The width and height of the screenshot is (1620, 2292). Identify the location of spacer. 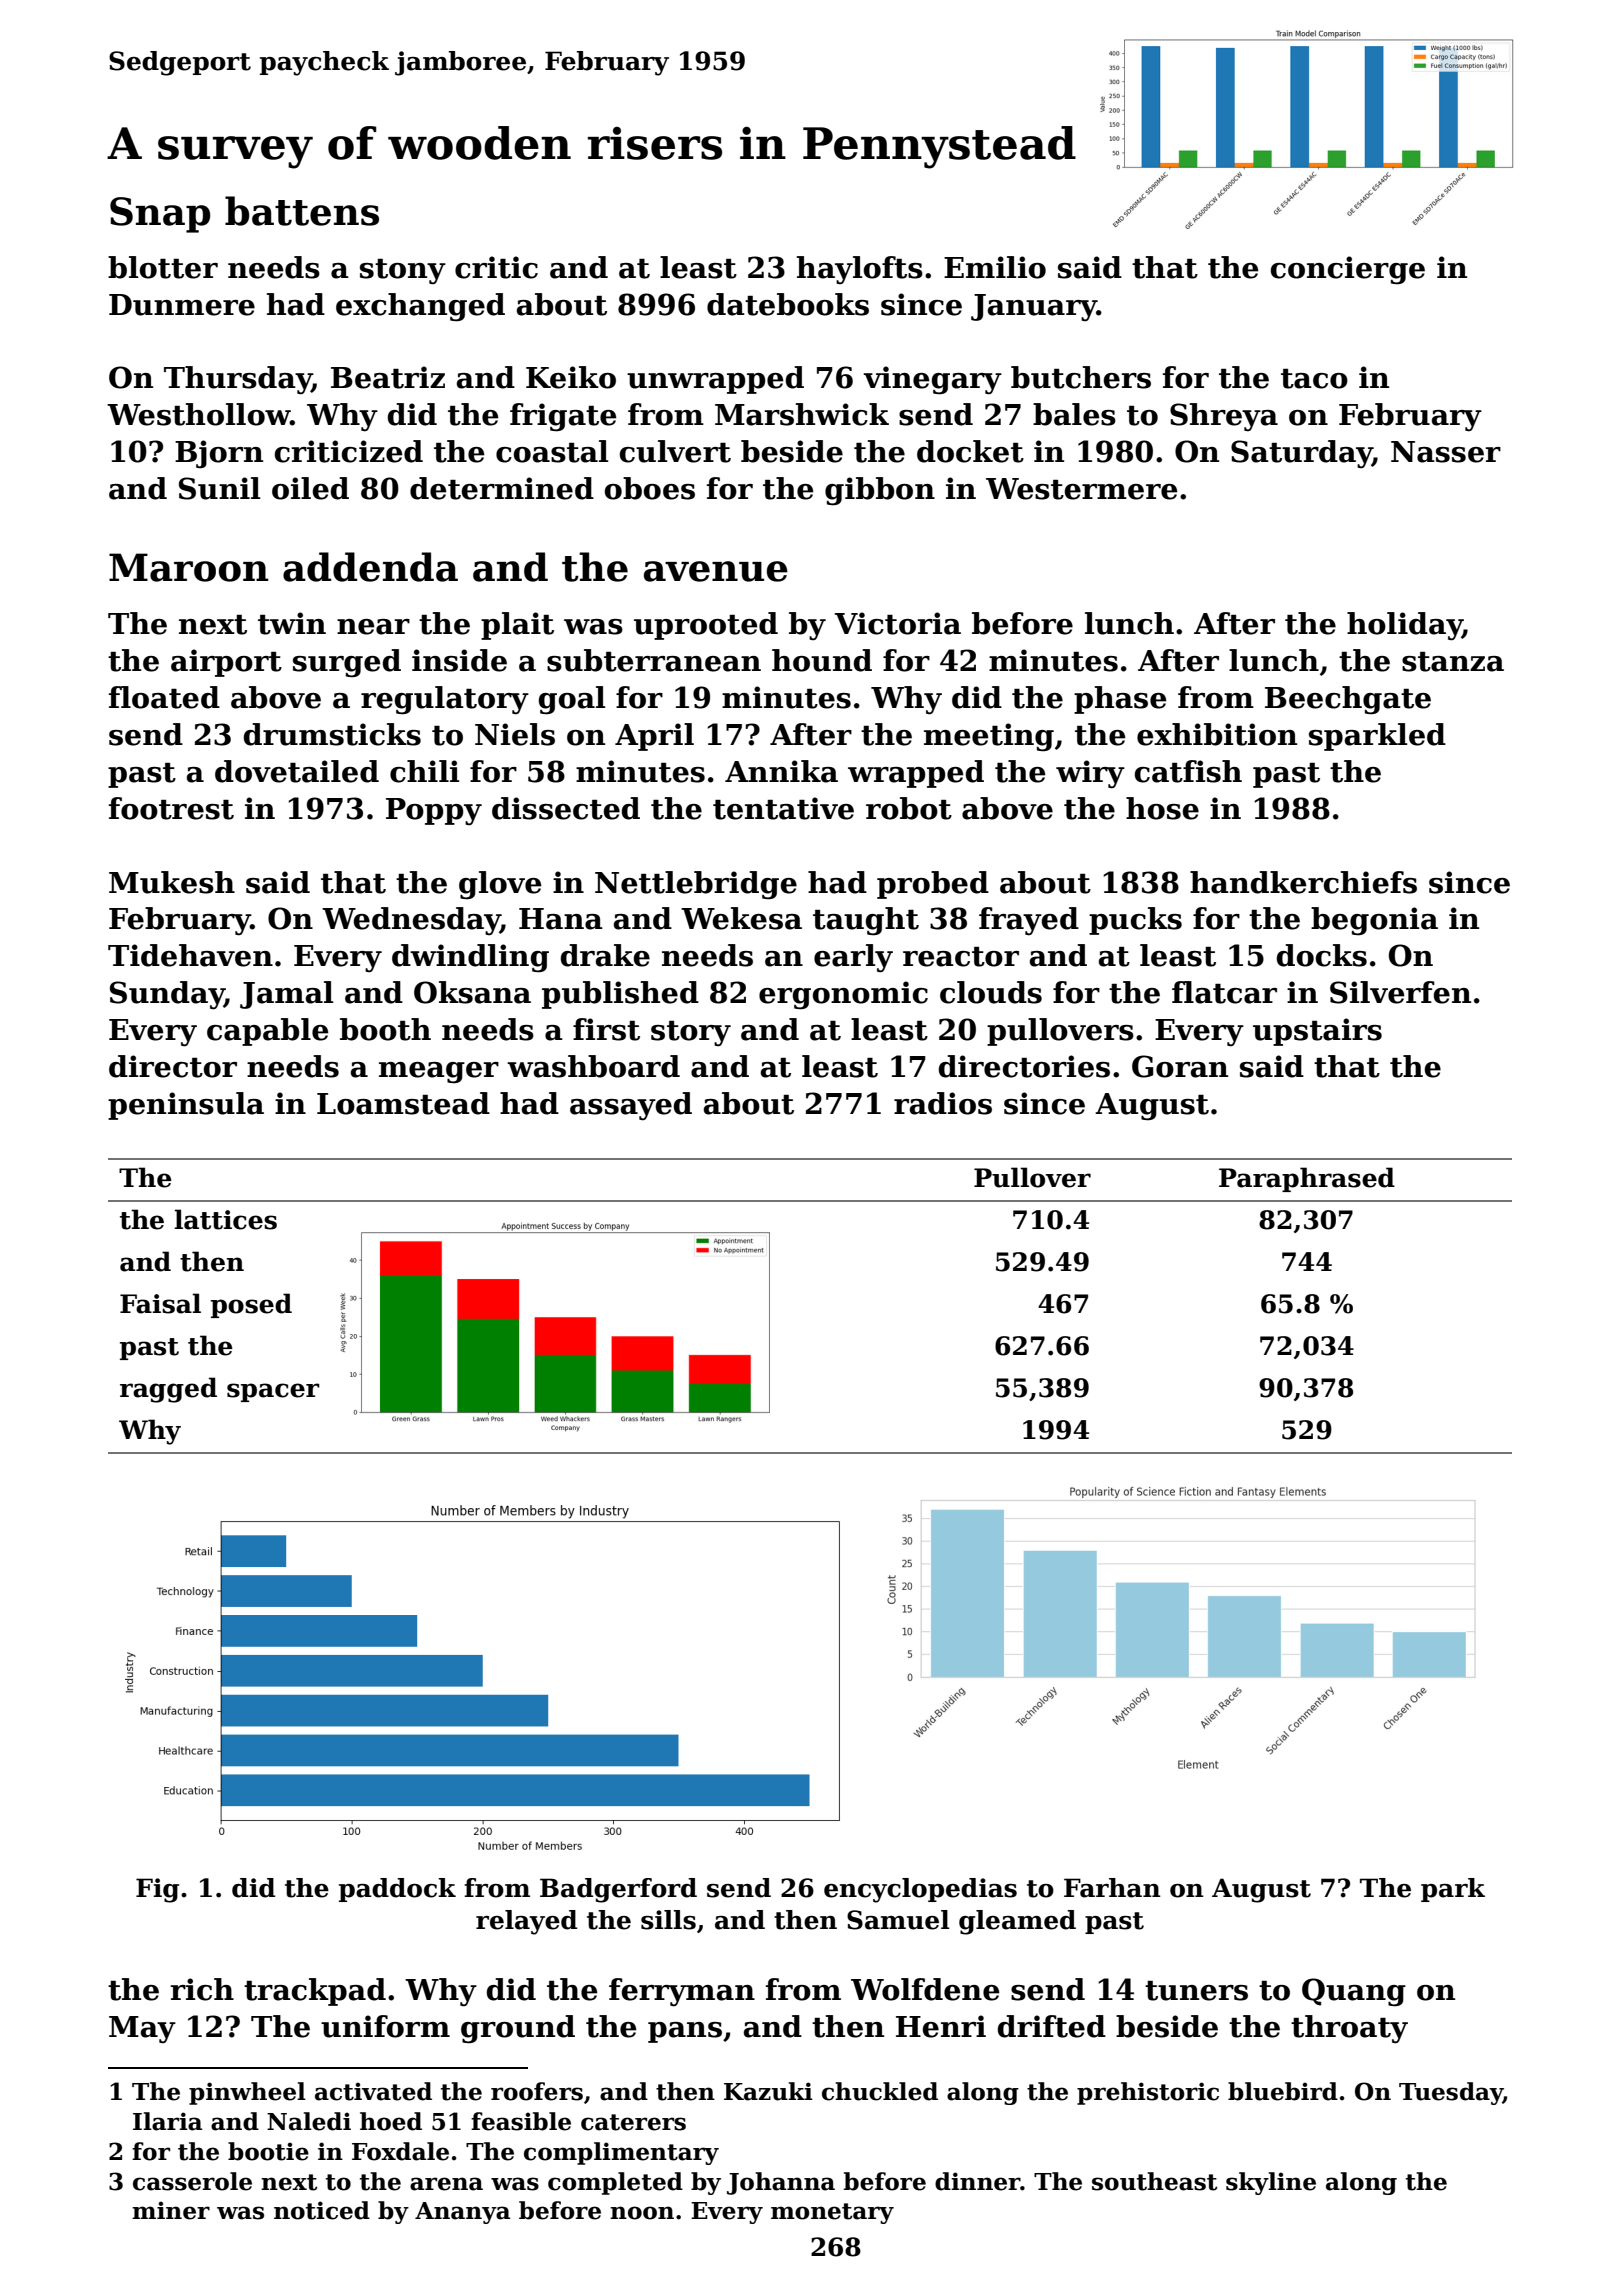
(273, 1392).
